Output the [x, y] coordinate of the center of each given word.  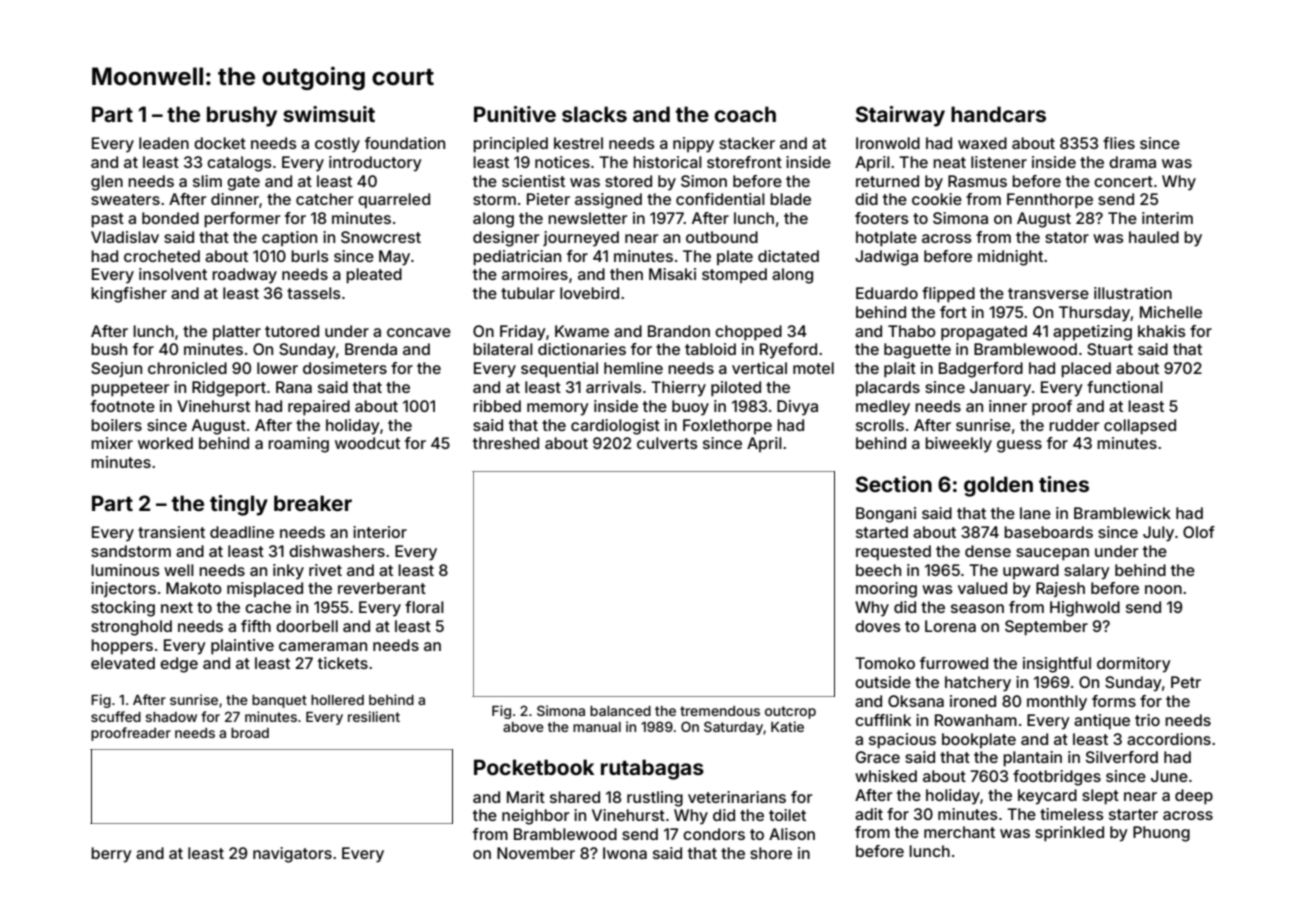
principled [510, 145]
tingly [239, 505]
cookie [937, 199]
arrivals [614, 387]
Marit [526, 797]
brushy [242, 116]
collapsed [1140, 427]
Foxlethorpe [727, 426]
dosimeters [345, 368]
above [523, 727]
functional [1125, 387]
